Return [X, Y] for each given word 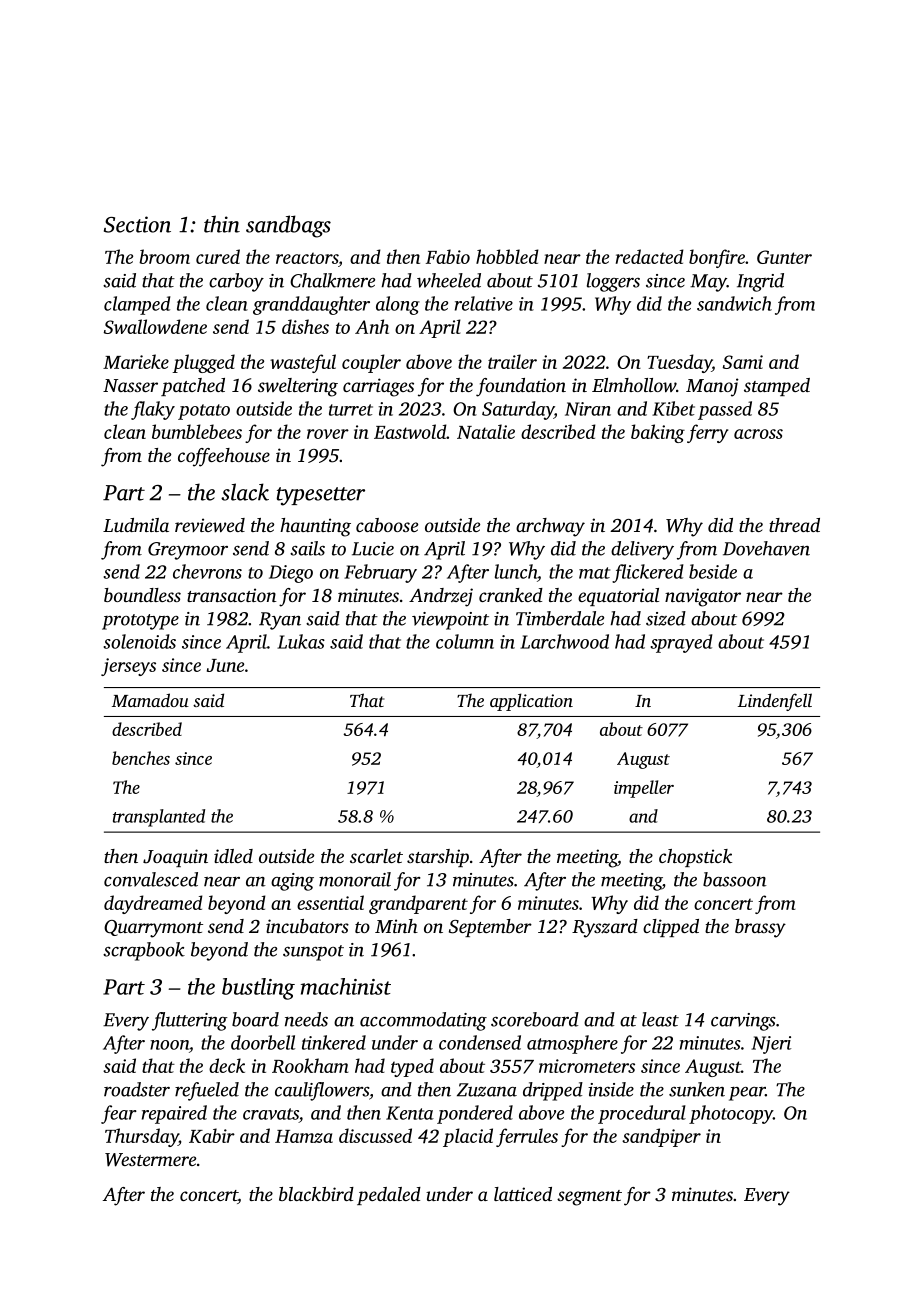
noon [169, 1045]
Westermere [150, 1160]
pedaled [389, 1196]
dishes [305, 326]
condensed [480, 1042]
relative [484, 303]
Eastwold [410, 431]
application [531, 702]
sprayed [681, 643]
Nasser [130, 385]
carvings [743, 1022]
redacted [650, 256]
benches [141, 758]
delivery [642, 550]
